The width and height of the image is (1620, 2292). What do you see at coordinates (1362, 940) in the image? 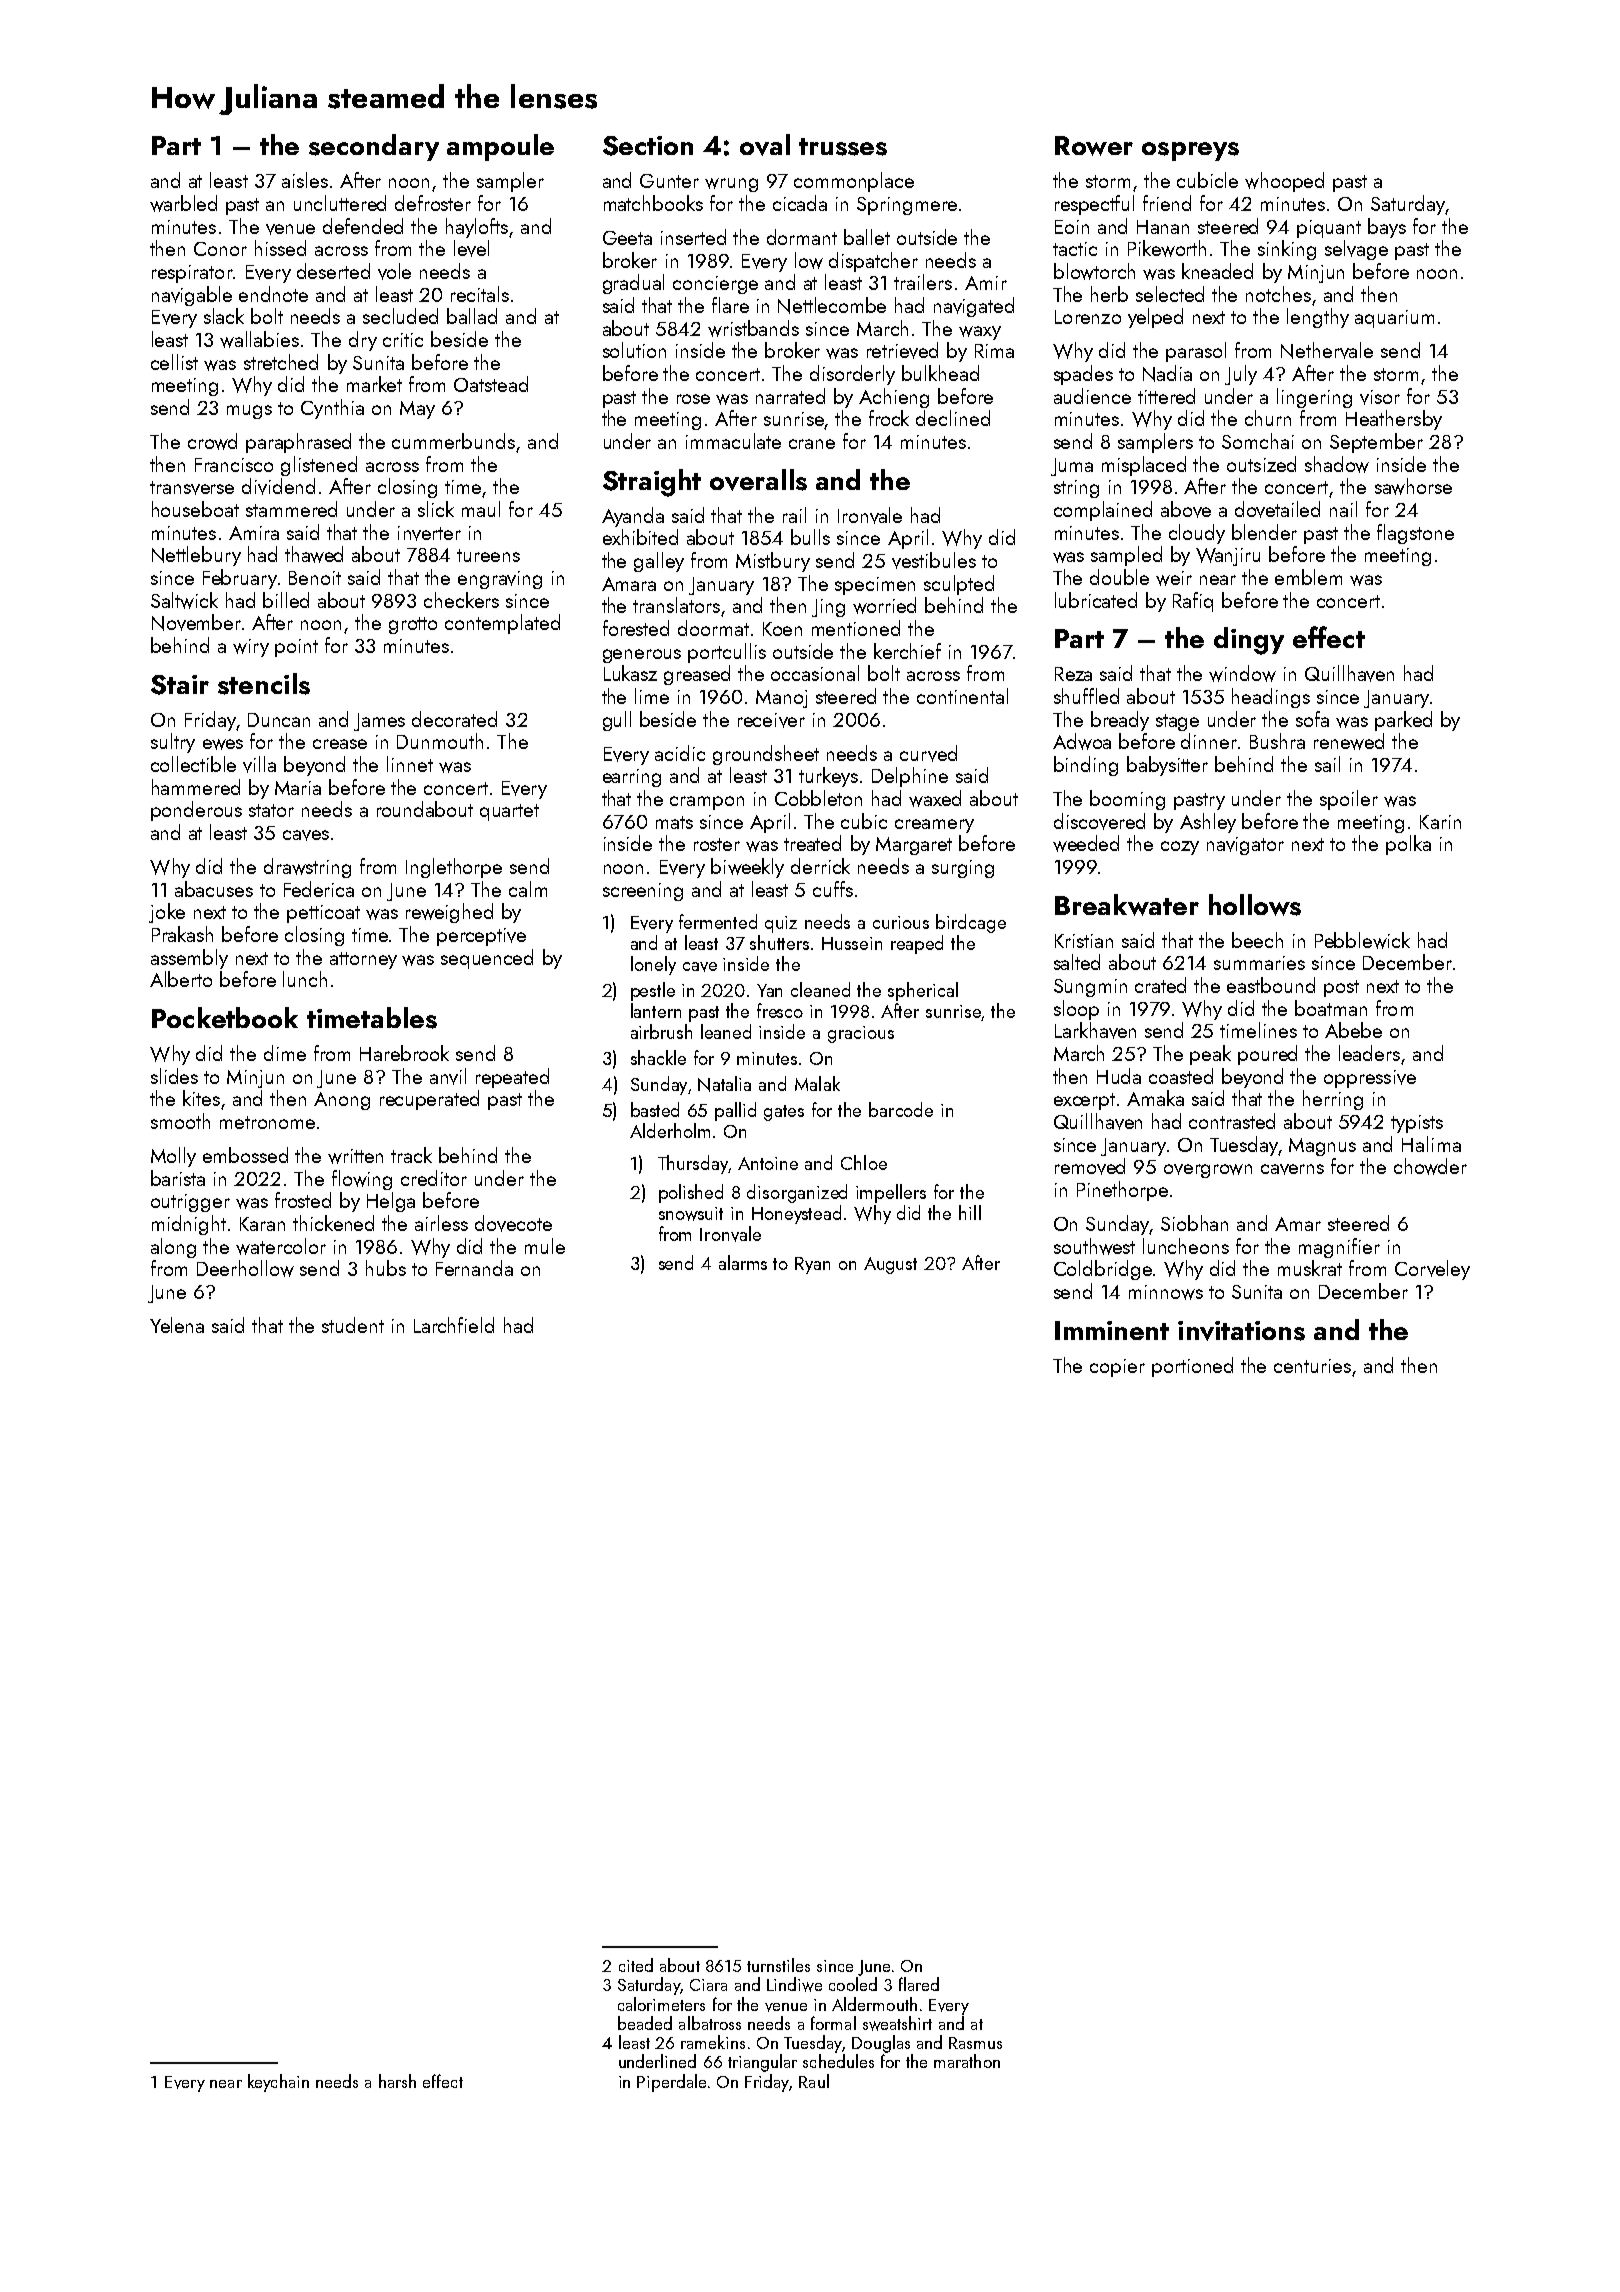
I see `Pebblewick` at bounding box center [1362, 940].
